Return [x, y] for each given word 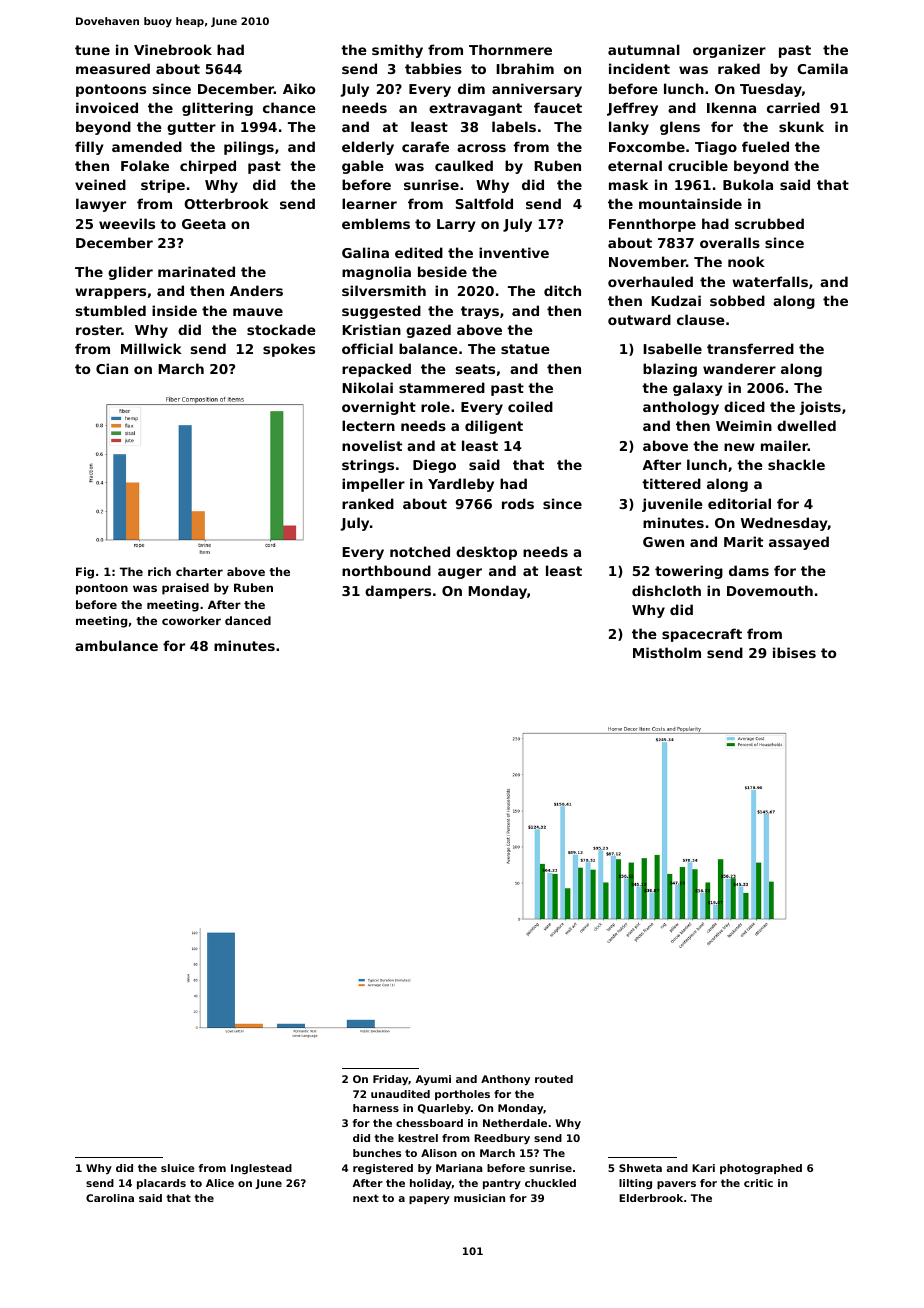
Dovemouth [770, 590]
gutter [191, 128]
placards [161, 1184]
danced [248, 620]
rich [159, 571]
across [481, 148]
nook [746, 261]
